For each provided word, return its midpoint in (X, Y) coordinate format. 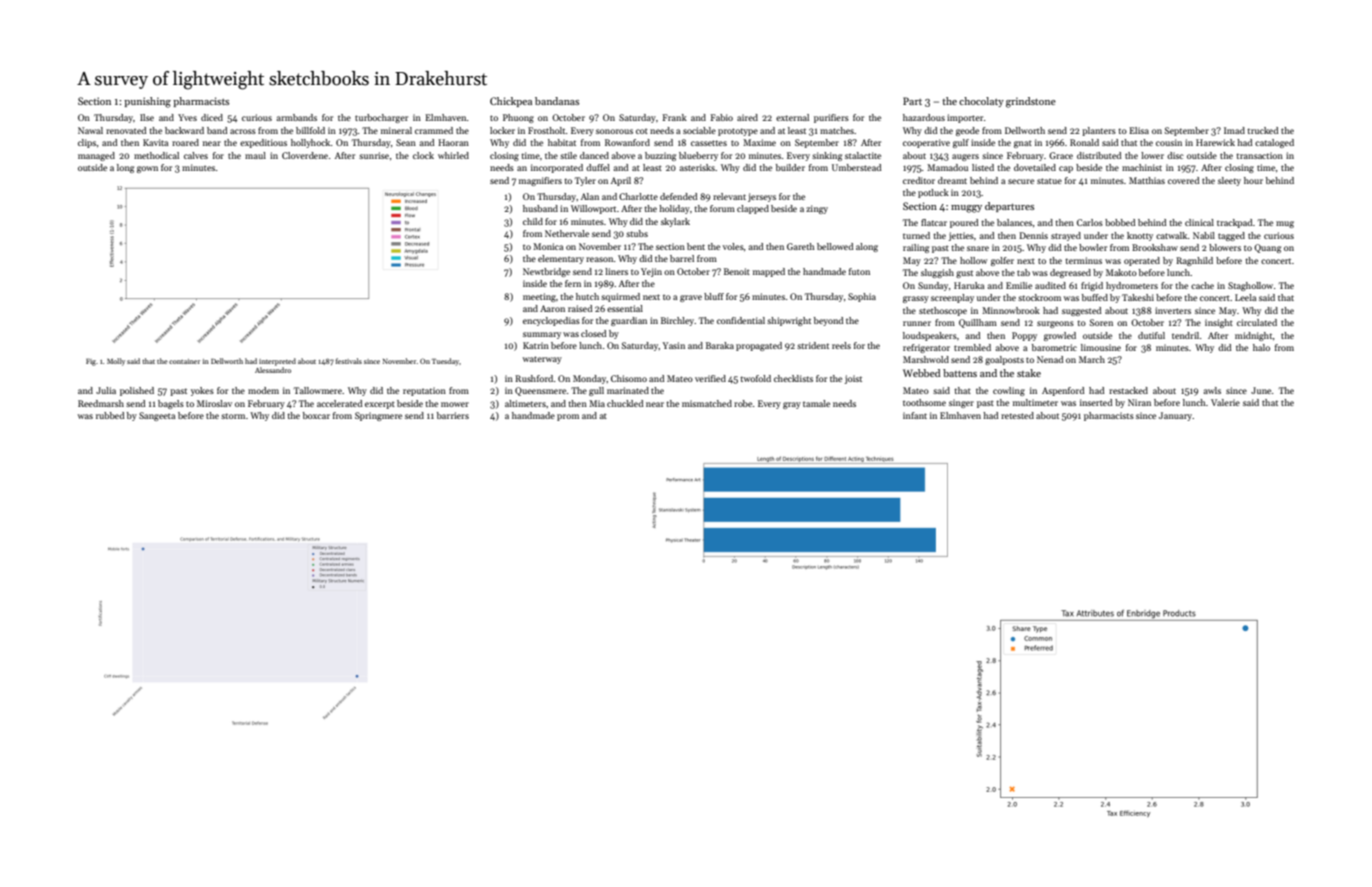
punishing (147, 102)
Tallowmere (318, 390)
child (533, 221)
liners (616, 271)
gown (147, 169)
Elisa (1139, 130)
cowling (1009, 391)
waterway (542, 360)
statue (1049, 181)
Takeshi (1138, 297)
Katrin (536, 345)
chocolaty (981, 102)
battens (960, 373)
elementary (561, 259)
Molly (116, 362)
